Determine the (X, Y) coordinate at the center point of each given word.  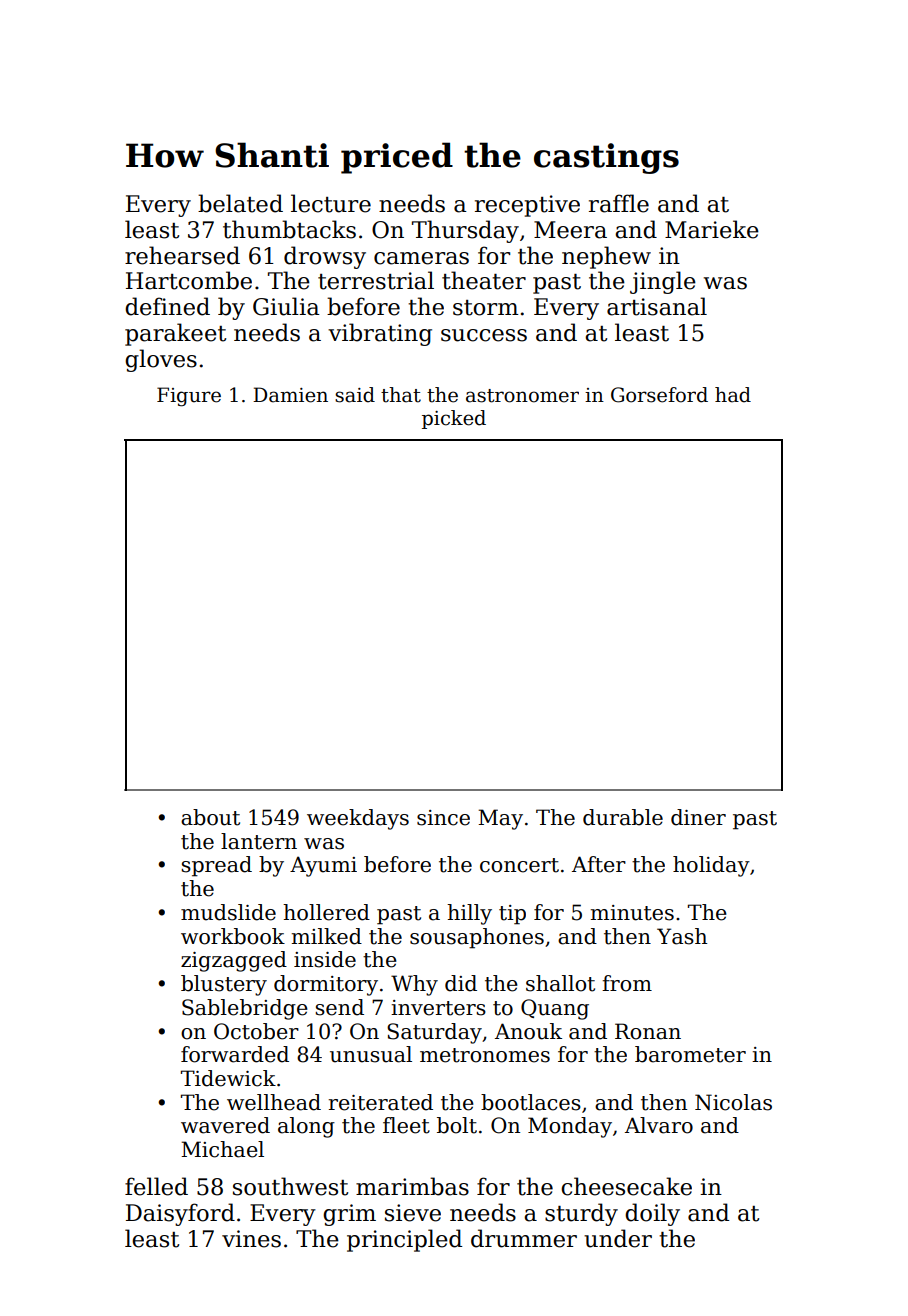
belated (240, 203)
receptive (527, 206)
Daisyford (180, 1214)
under (618, 1238)
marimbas (412, 1186)
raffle (619, 203)
